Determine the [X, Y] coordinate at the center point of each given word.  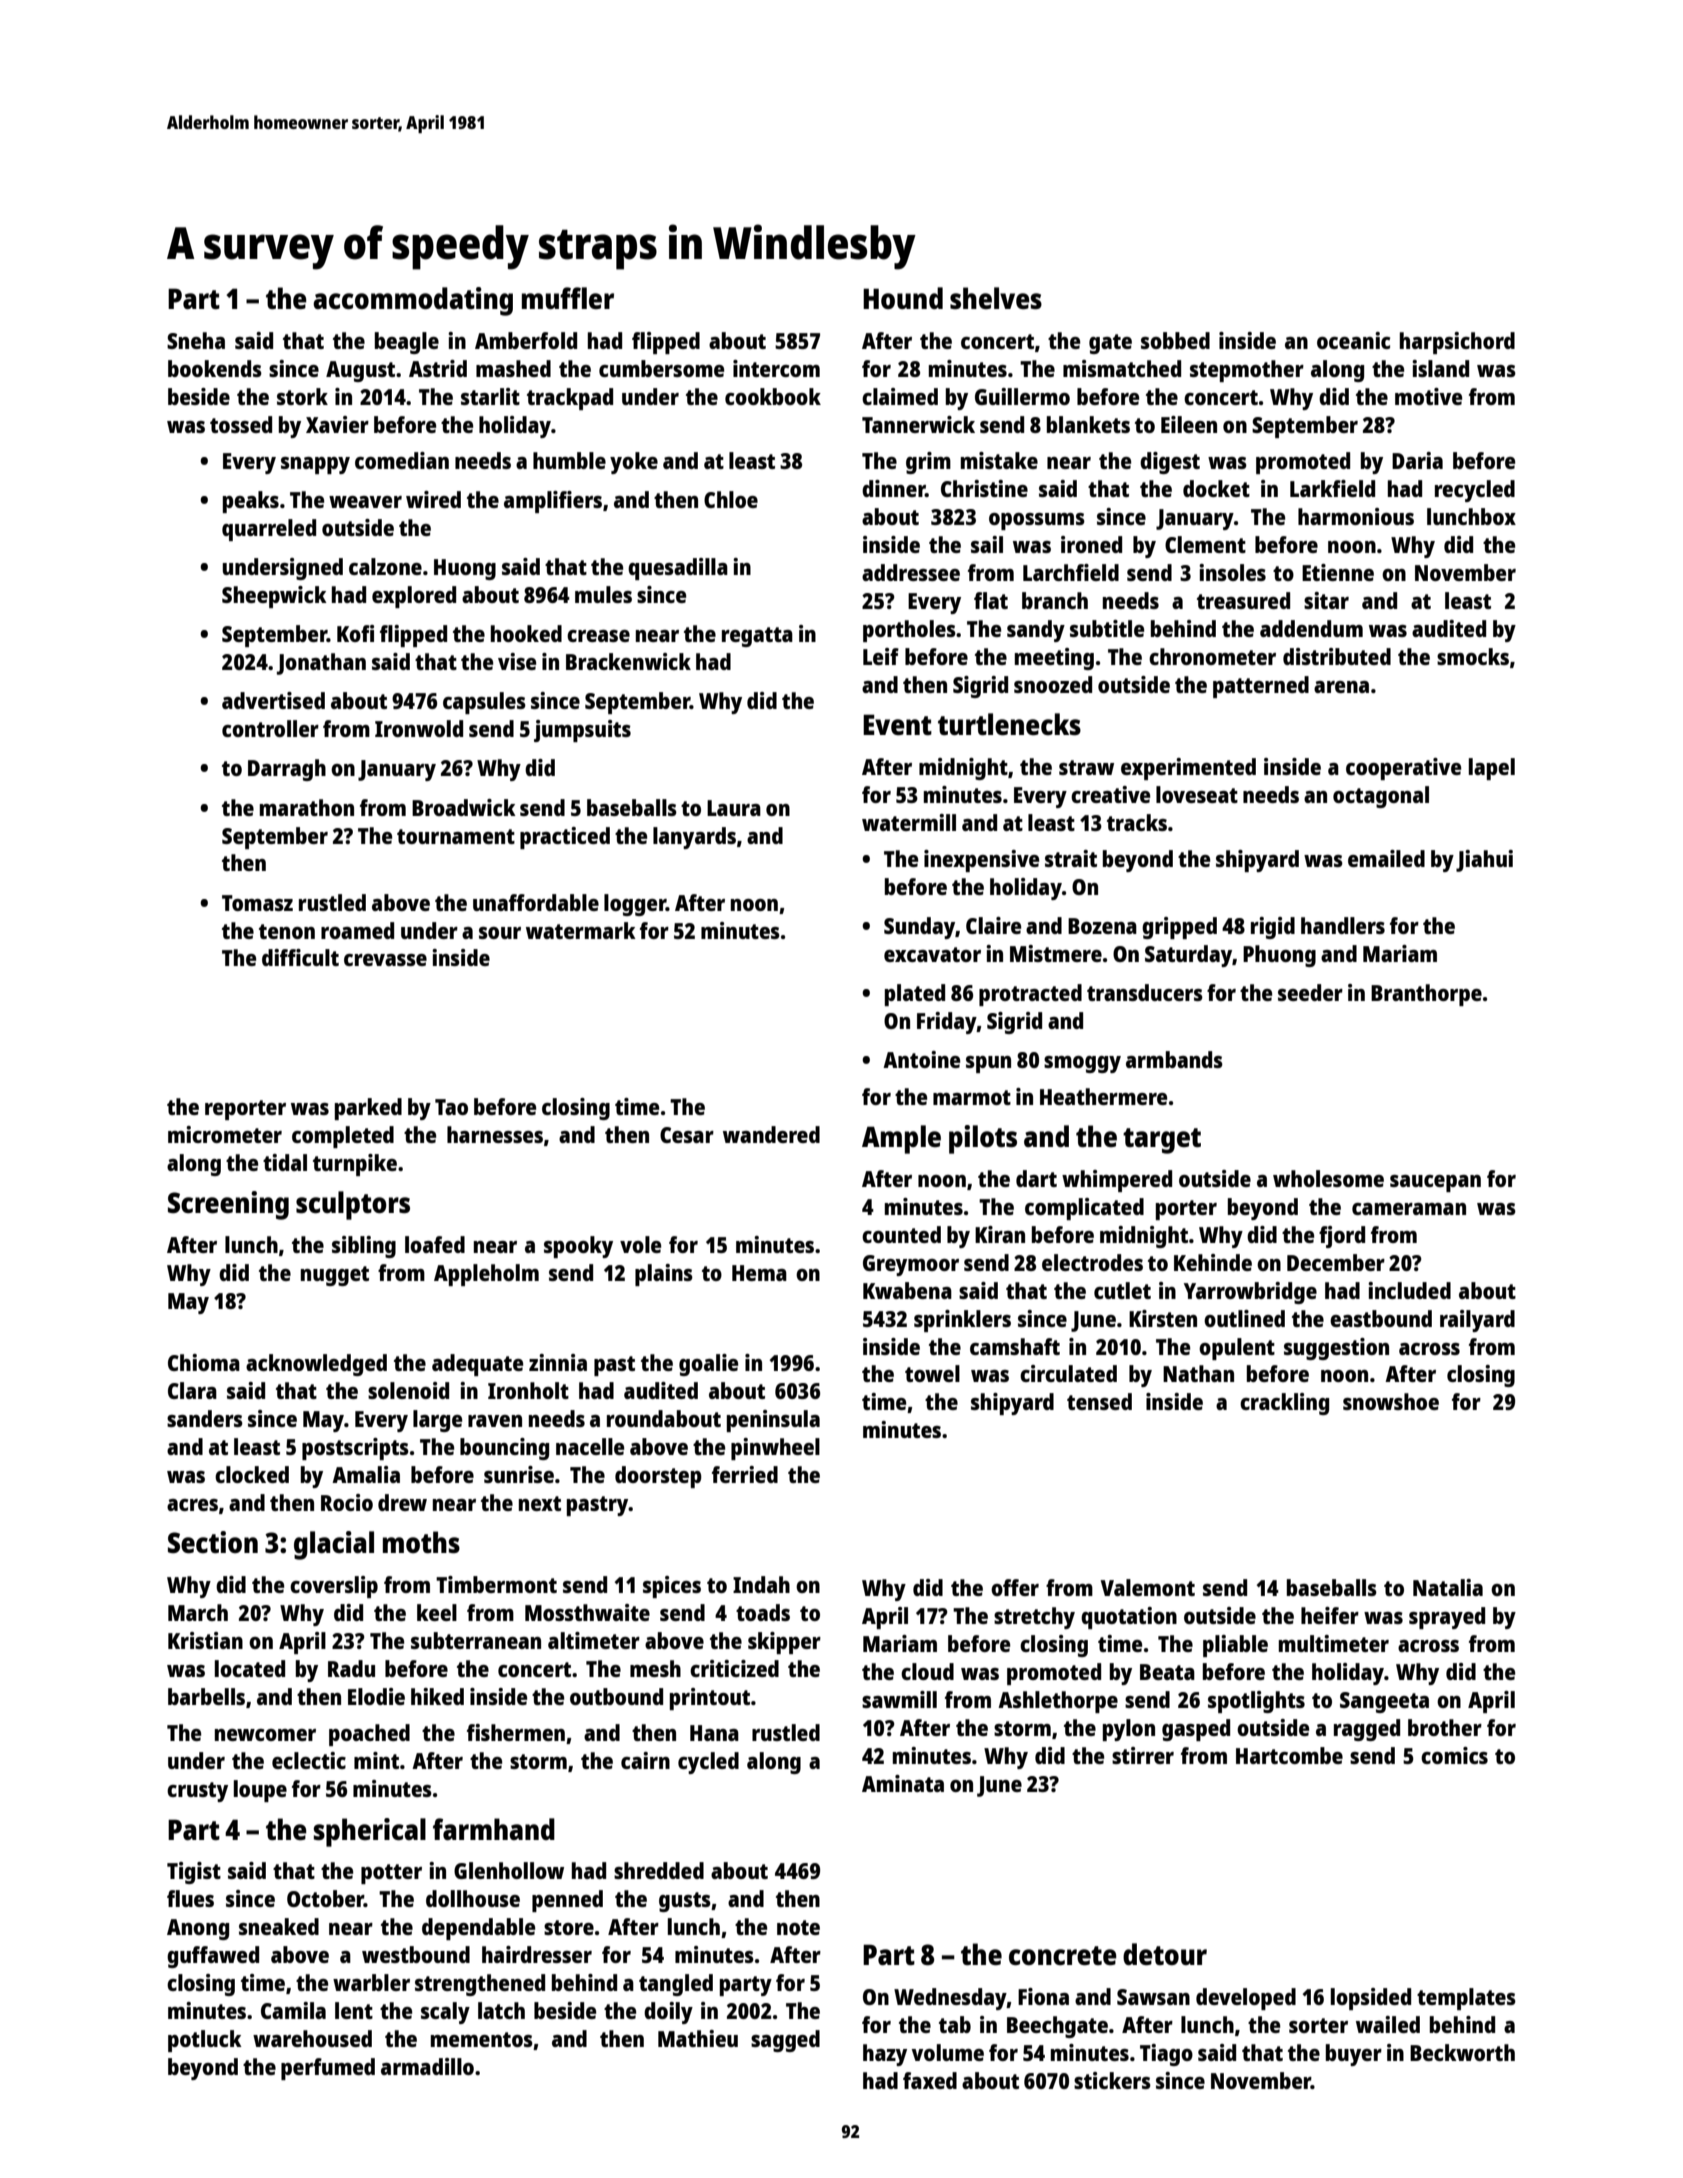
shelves [996, 298]
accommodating [413, 301]
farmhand [494, 1829]
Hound [903, 298]
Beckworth [1462, 2052]
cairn [645, 1760]
